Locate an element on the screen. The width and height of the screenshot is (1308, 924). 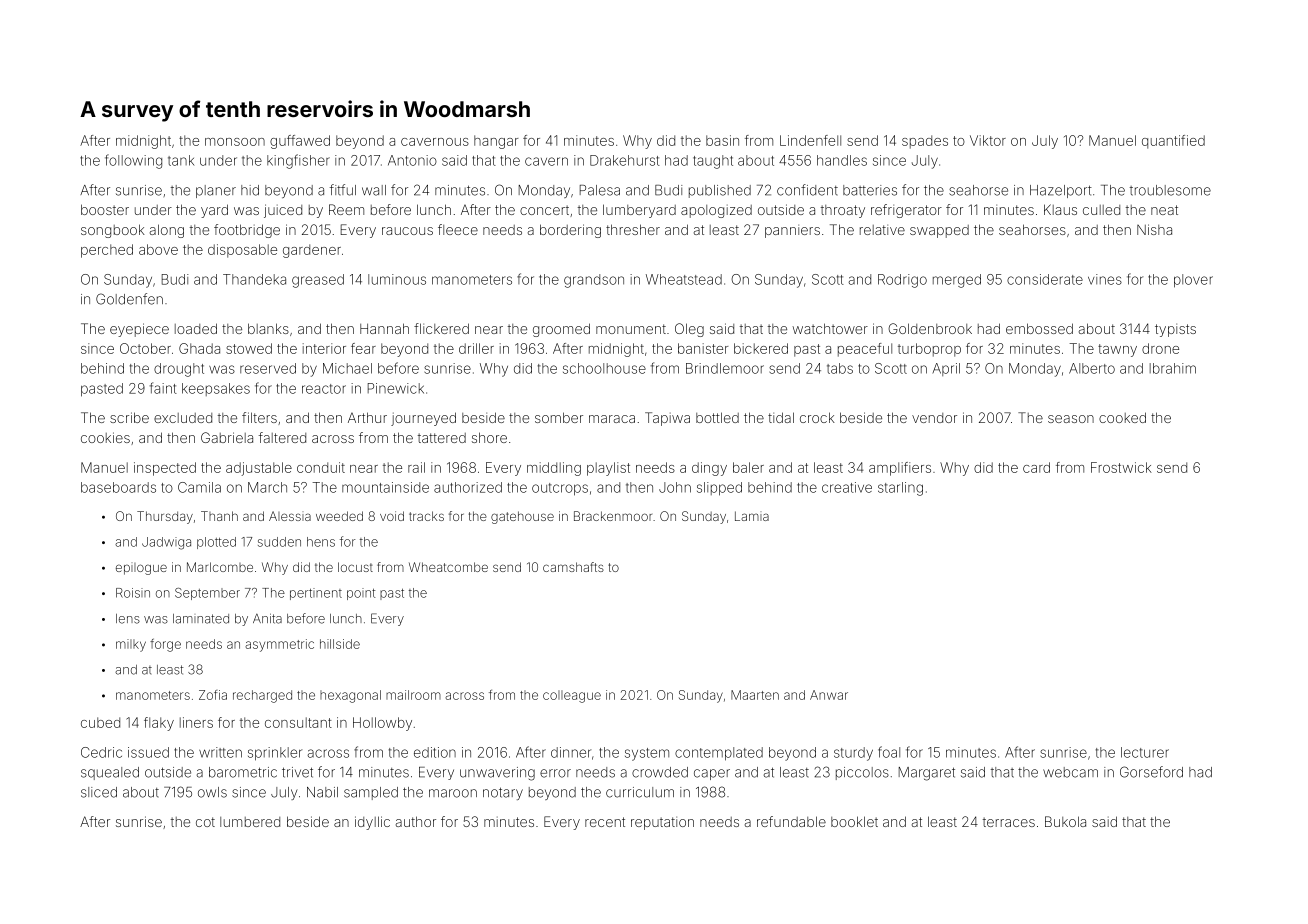
Wheatstead is located at coordinates (684, 279).
